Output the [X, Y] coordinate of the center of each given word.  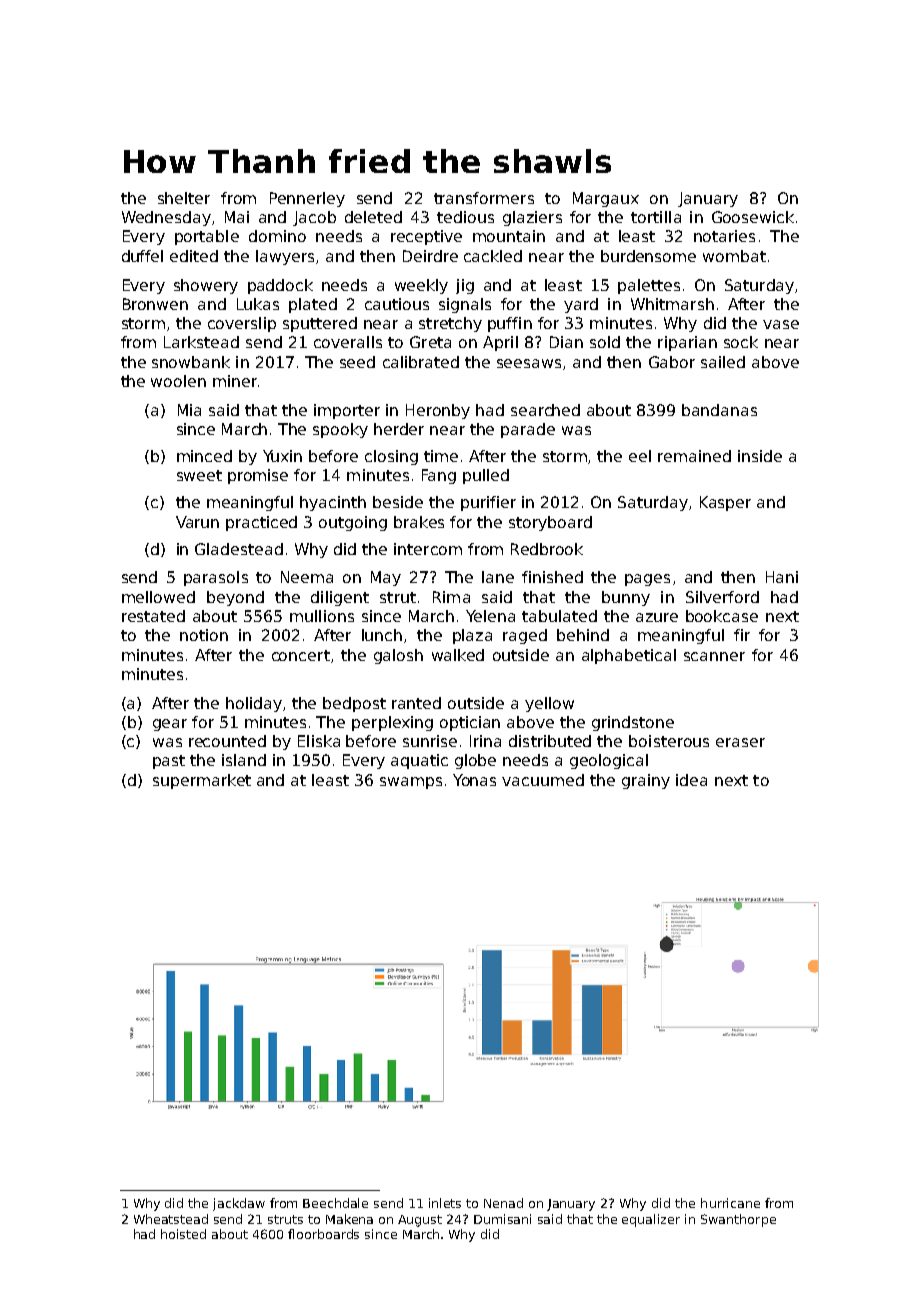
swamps [411, 783]
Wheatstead [171, 1219]
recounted [227, 741]
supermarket [202, 781]
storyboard [550, 523]
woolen [178, 381]
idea [691, 780]
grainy [646, 781]
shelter [184, 198]
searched [545, 410]
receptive [426, 237]
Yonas [474, 780]
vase [781, 324]
